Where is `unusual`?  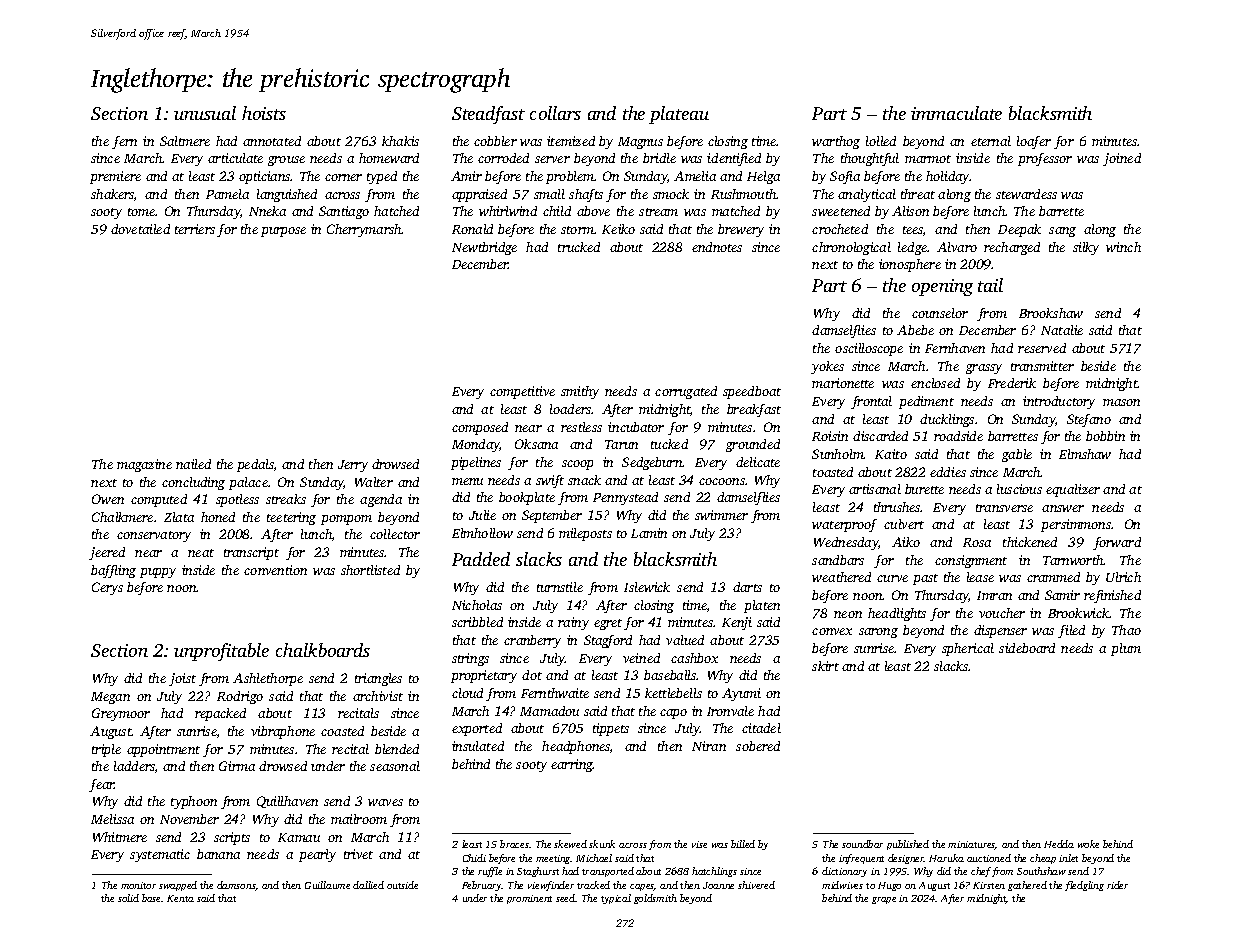 unusual is located at coordinates (205, 113).
